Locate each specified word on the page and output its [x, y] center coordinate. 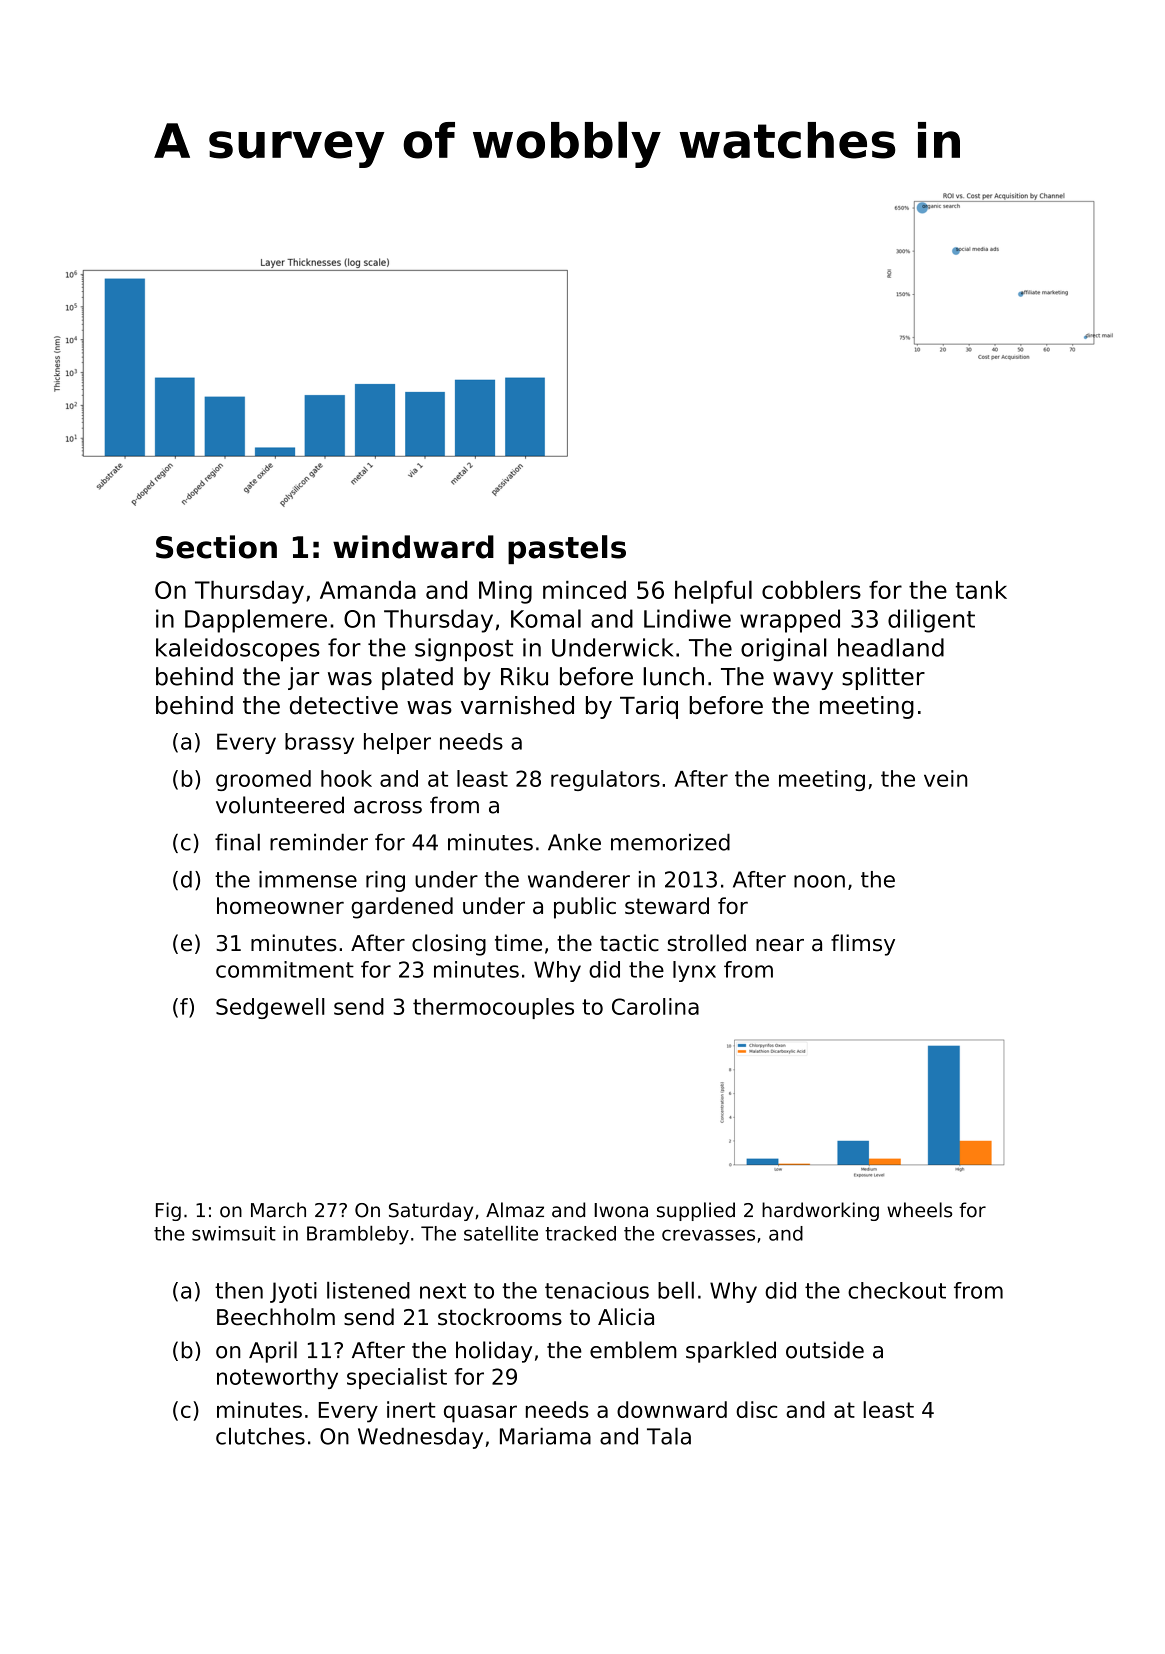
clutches [260, 1436]
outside [825, 1350]
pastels [567, 549]
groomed [263, 780]
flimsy [863, 945]
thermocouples [493, 1008]
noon [819, 881]
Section [216, 547]
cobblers [811, 589]
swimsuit [234, 1233]
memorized [670, 842]
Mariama [545, 1436]
